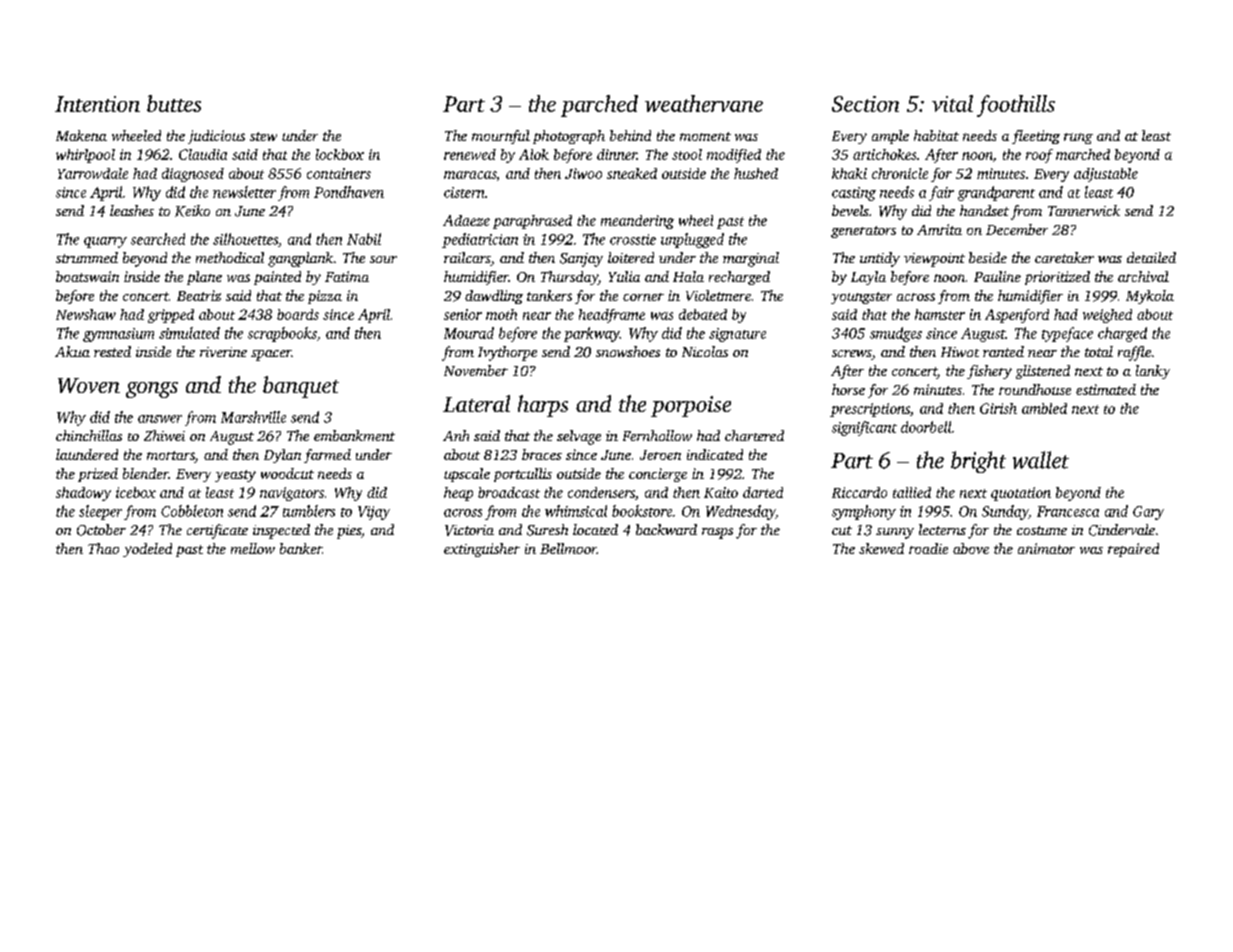  What do you see at coordinates (1078, 138) in the screenshot?
I see `rung` at bounding box center [1078, 138].
